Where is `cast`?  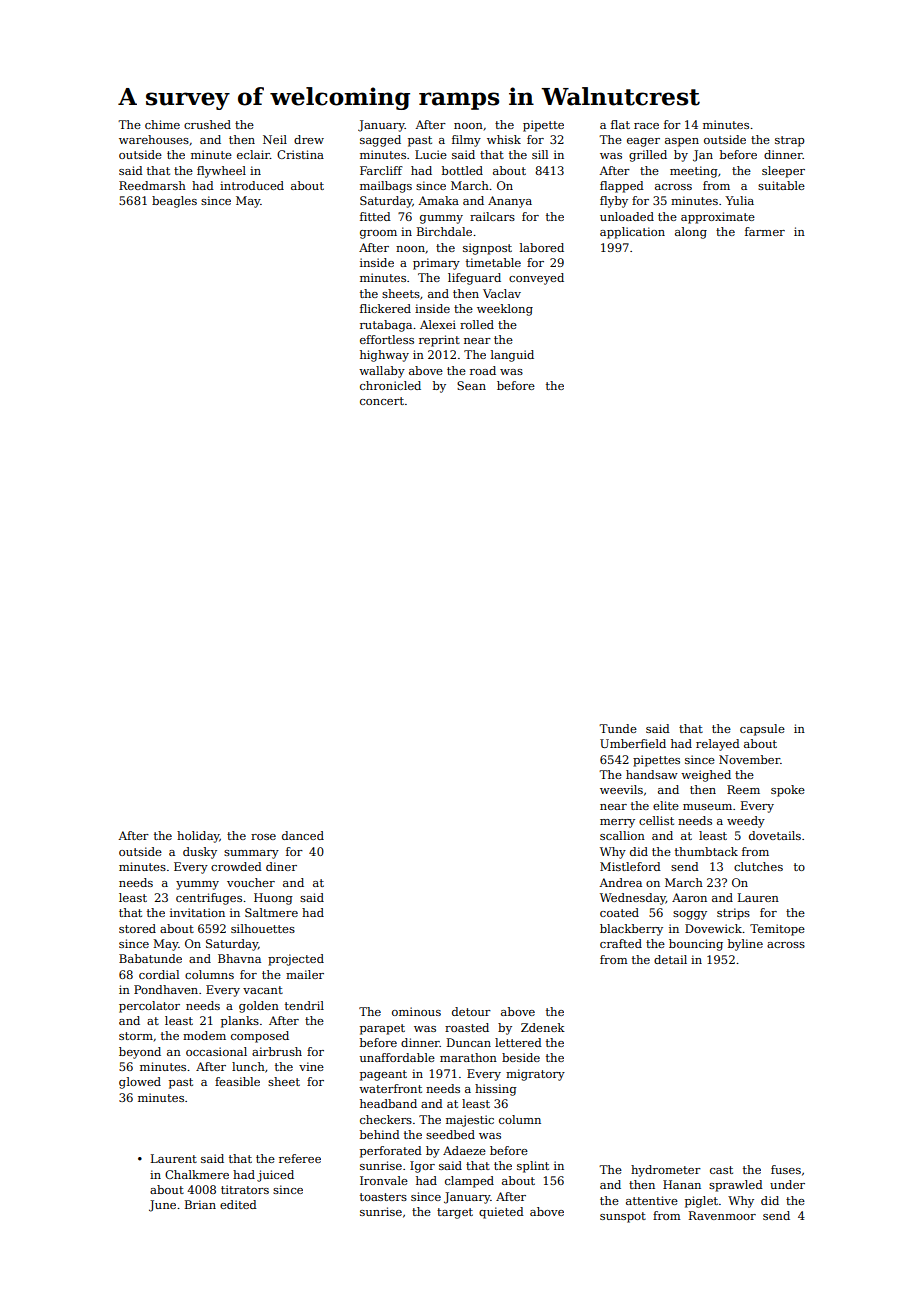
cast is located at coordinates (721, 1170).
